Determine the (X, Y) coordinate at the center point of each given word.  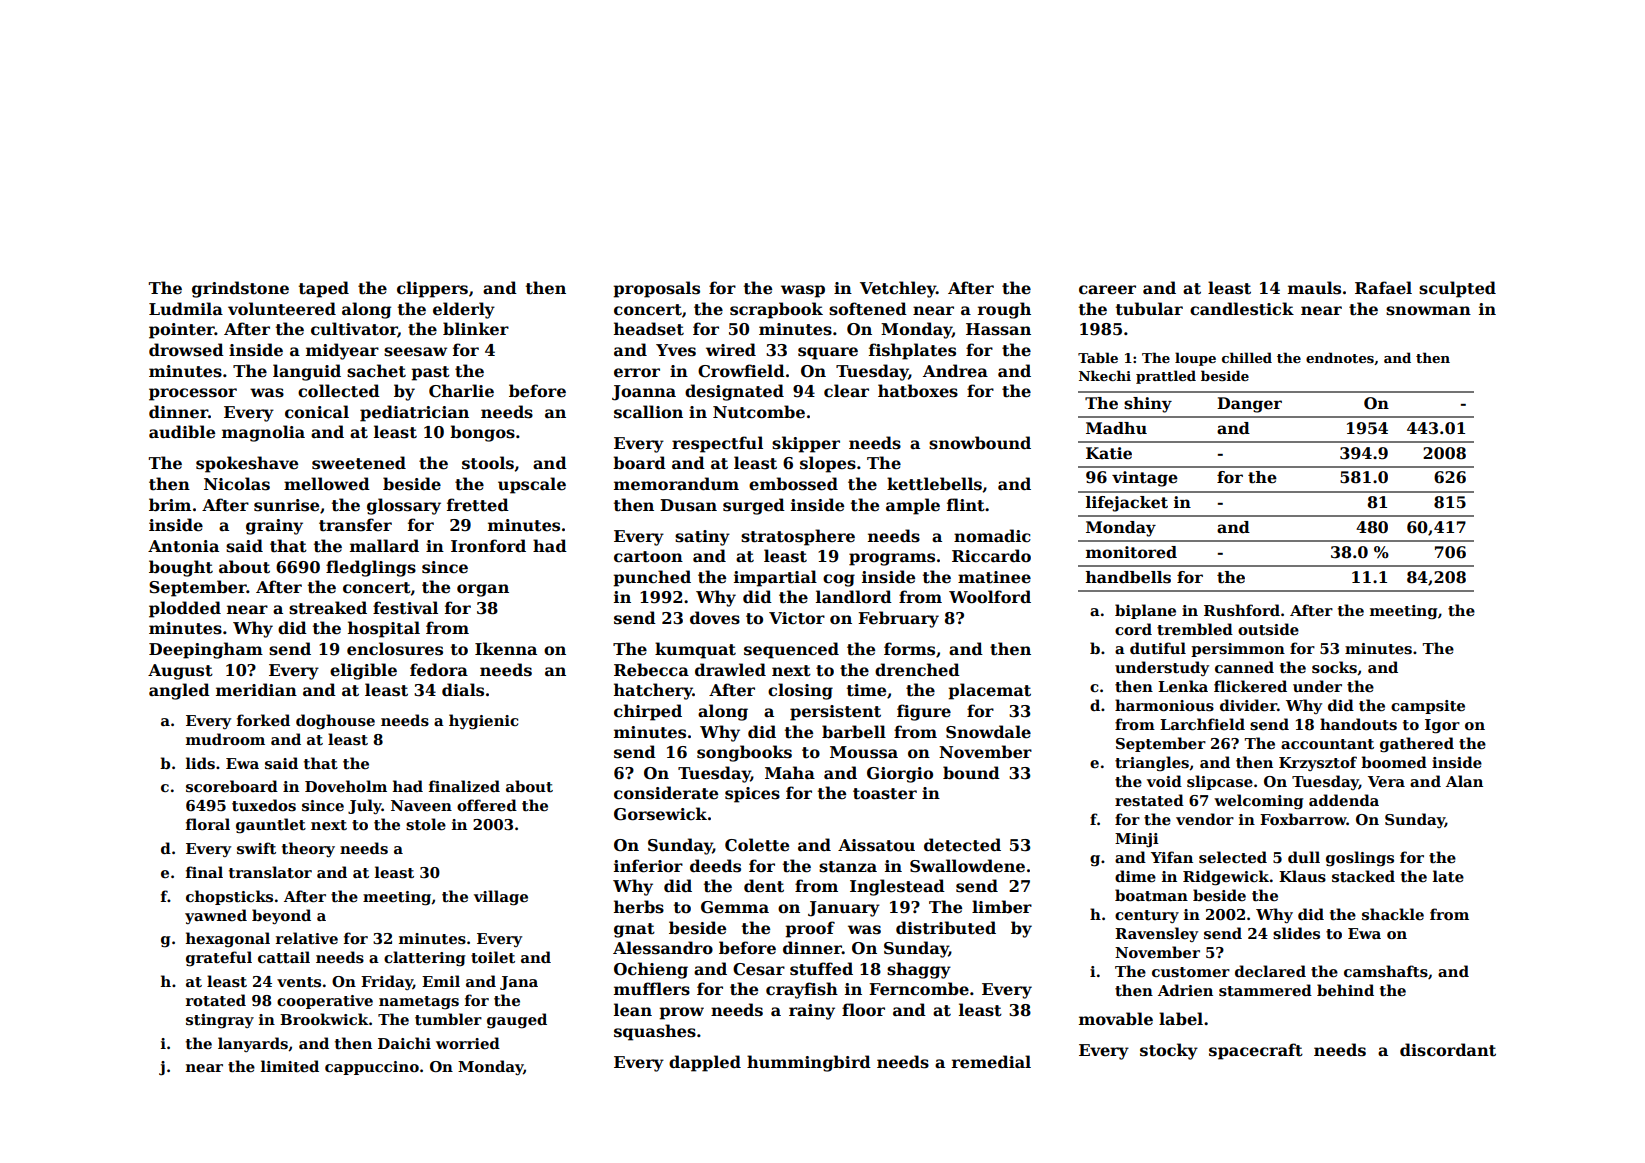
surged (754, 506)
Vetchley (898, 289)
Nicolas (237, 484)
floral (208, 824)
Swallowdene (967, 866)
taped (324, 289)
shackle (1393, 914)
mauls (1314, 288)
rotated (216, 1000)
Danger (1249, 405)
